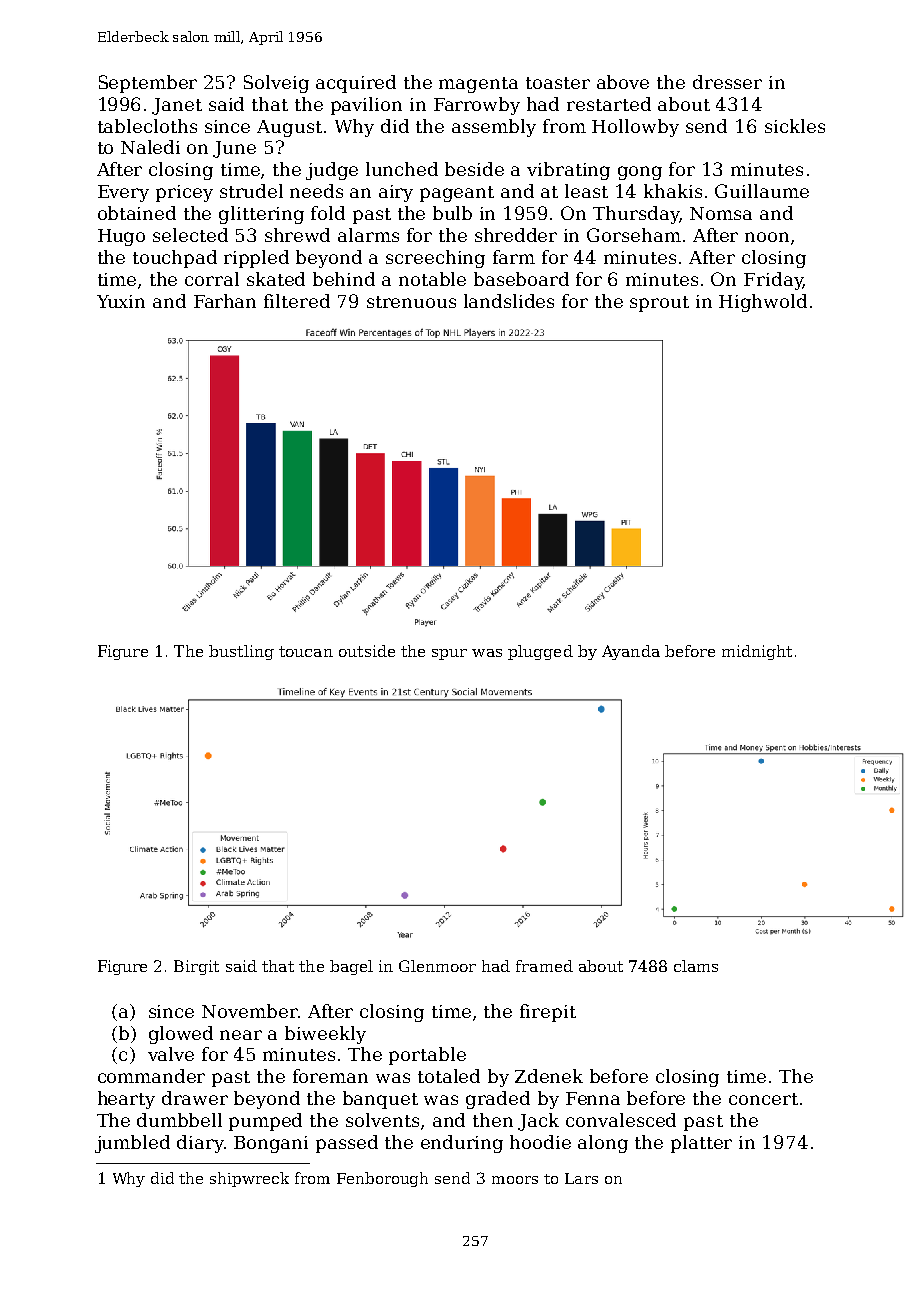  Describe the element at coordinates (241, 652) in the screenshot. I see `bustling` at that location.
